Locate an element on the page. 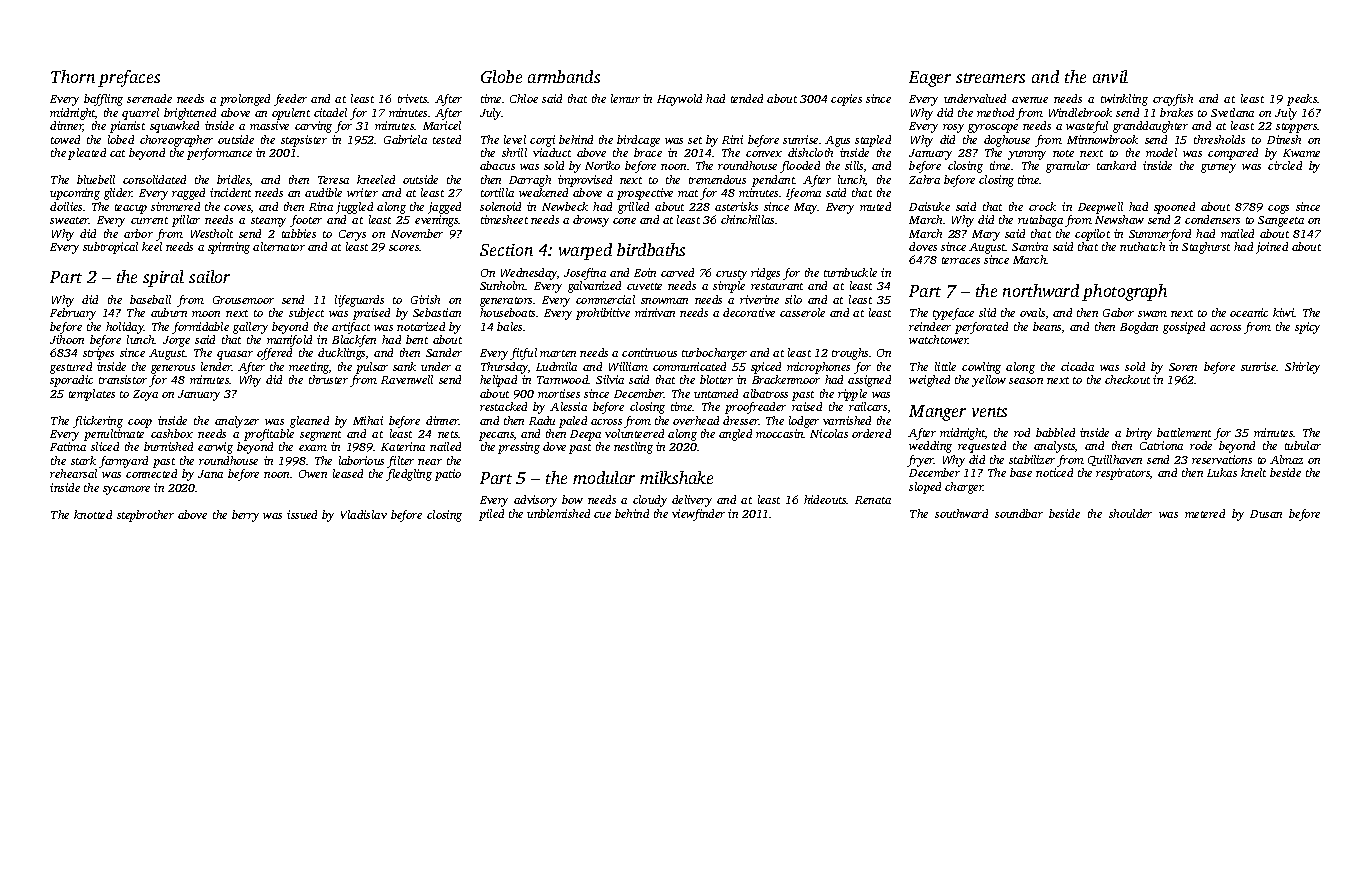 Image resolution: width=1372 pixels, height=887 pixels. trivets is located at coordinates (413, 98).
